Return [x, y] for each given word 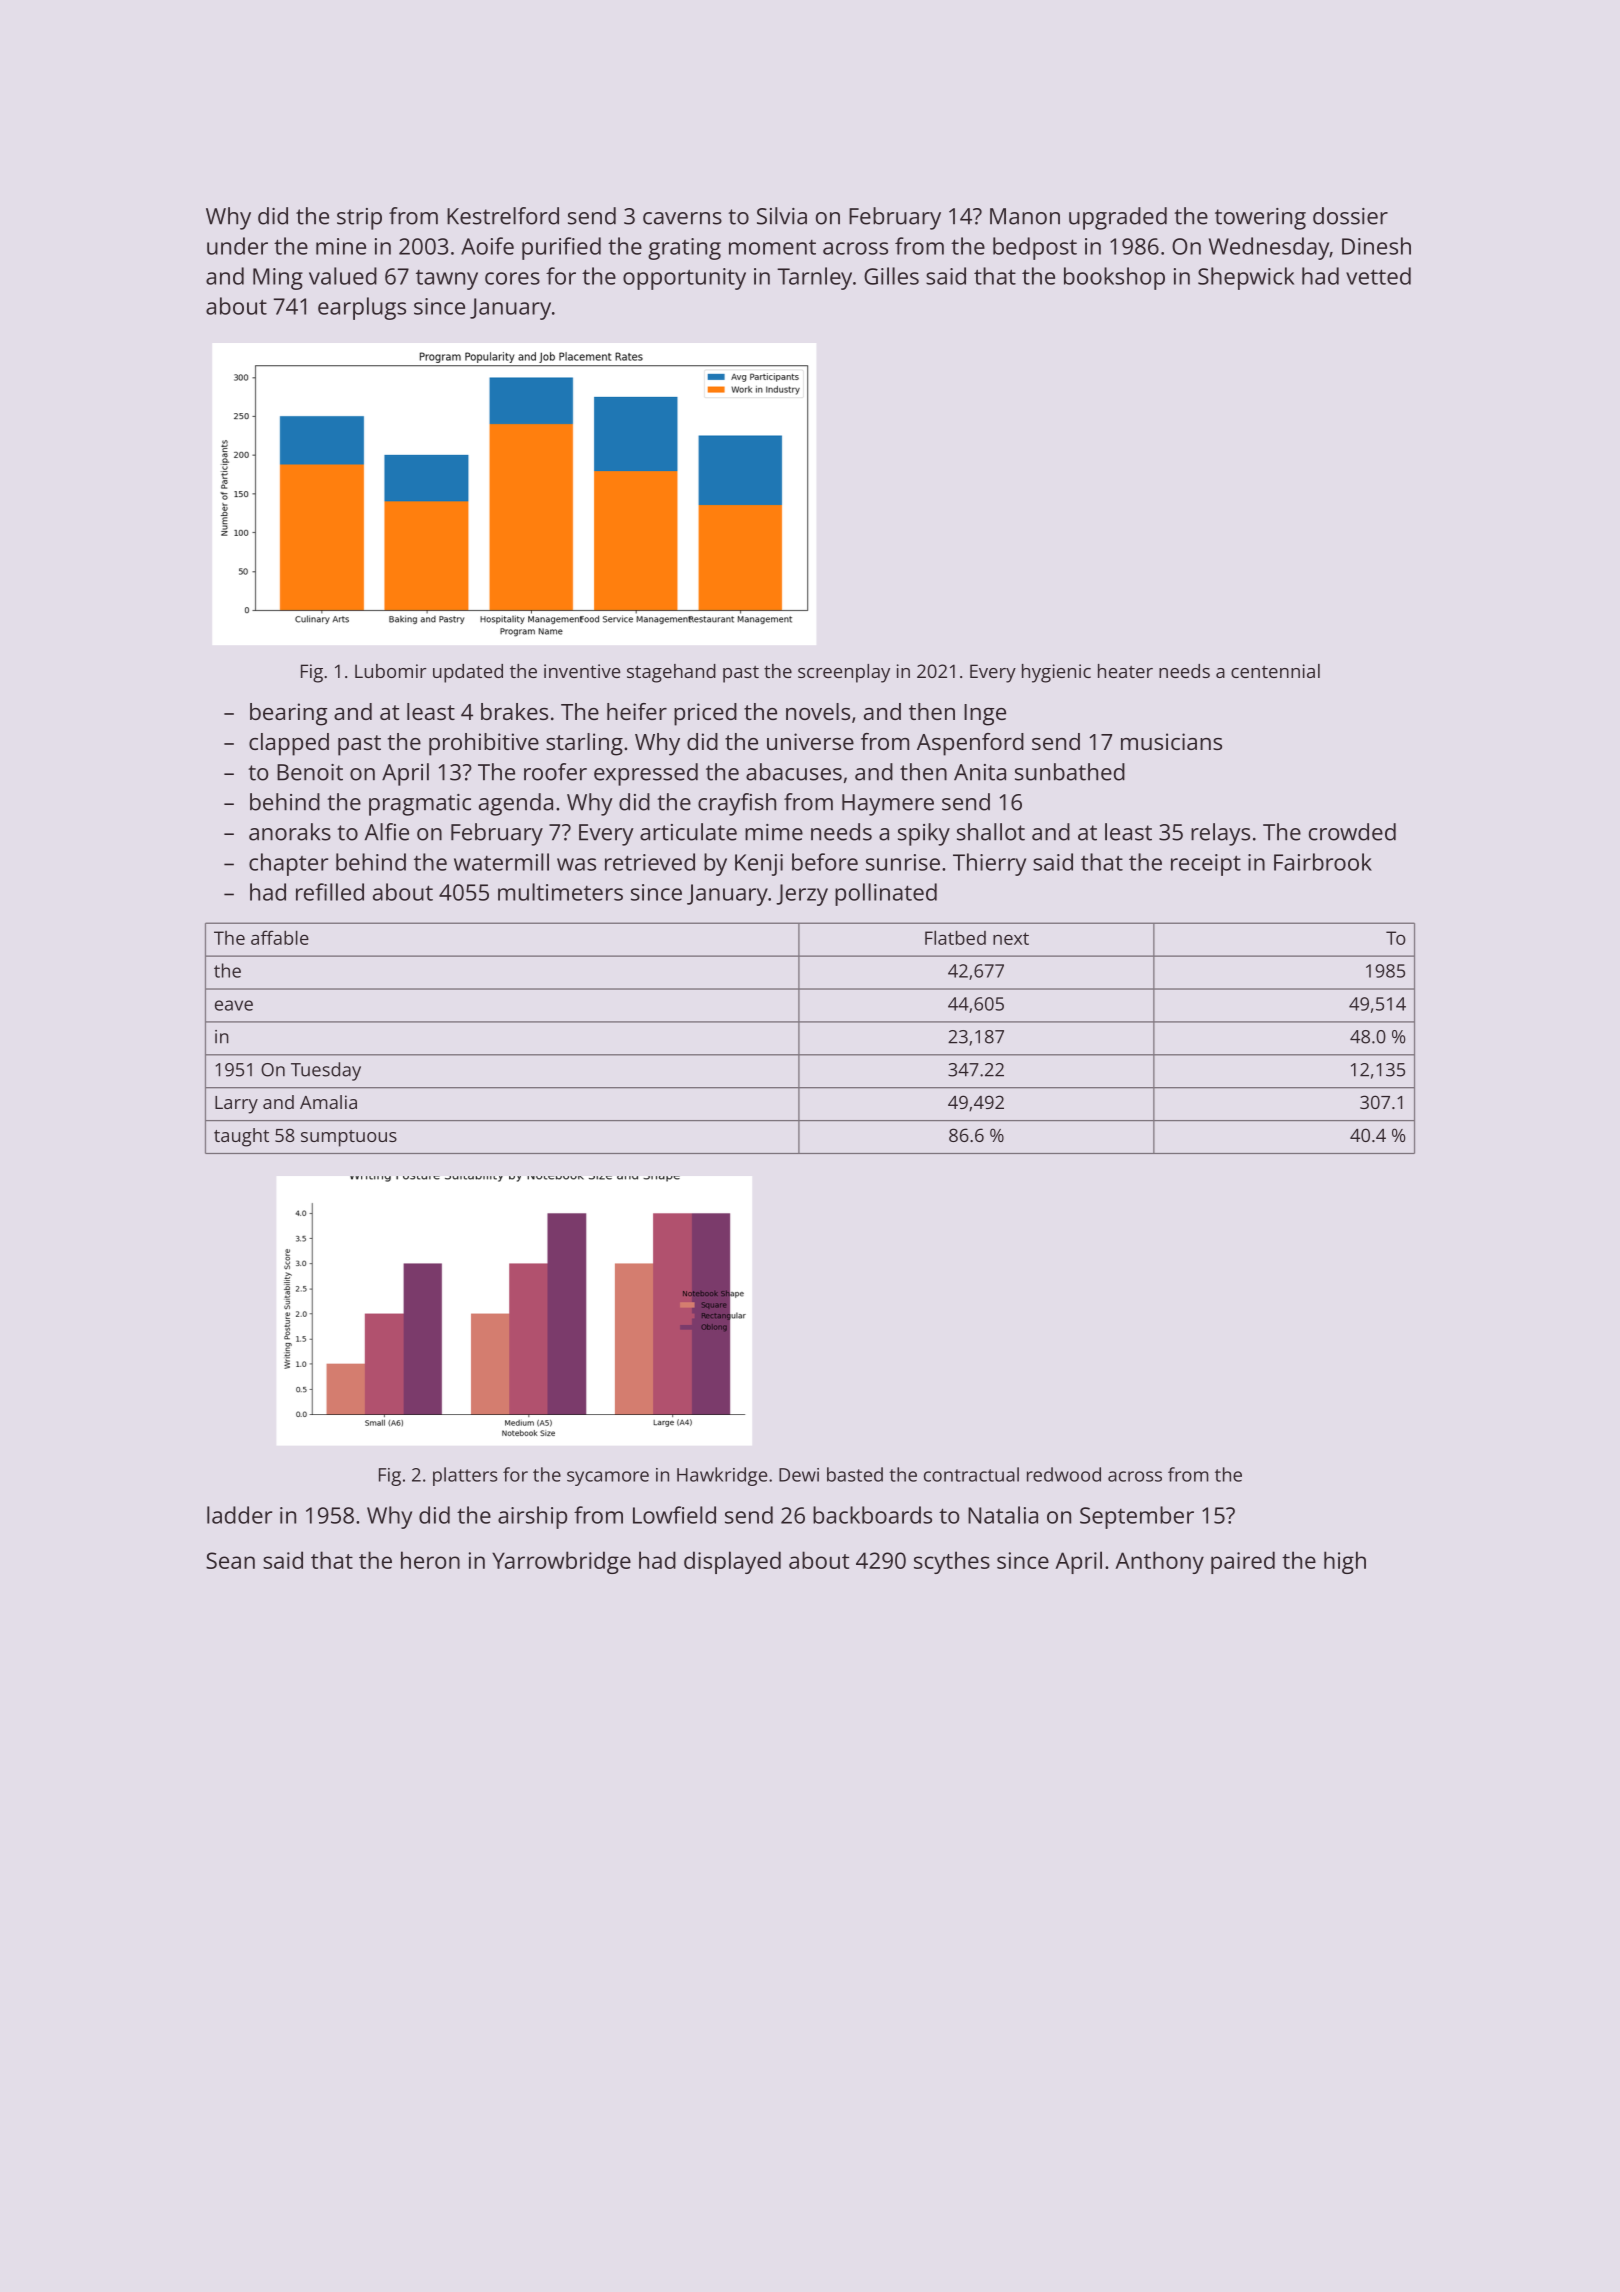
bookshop [1114, 278]
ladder [239, 1515]
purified [561, 248]
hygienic [1056, 673]
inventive [582, 671]
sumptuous [349, 1138]
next [1011, 938]
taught [241, 1137]
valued [343, 276]
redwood [1064, 1474]
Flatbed [955, 938]
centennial [1275, 671]
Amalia [328, 1102]
